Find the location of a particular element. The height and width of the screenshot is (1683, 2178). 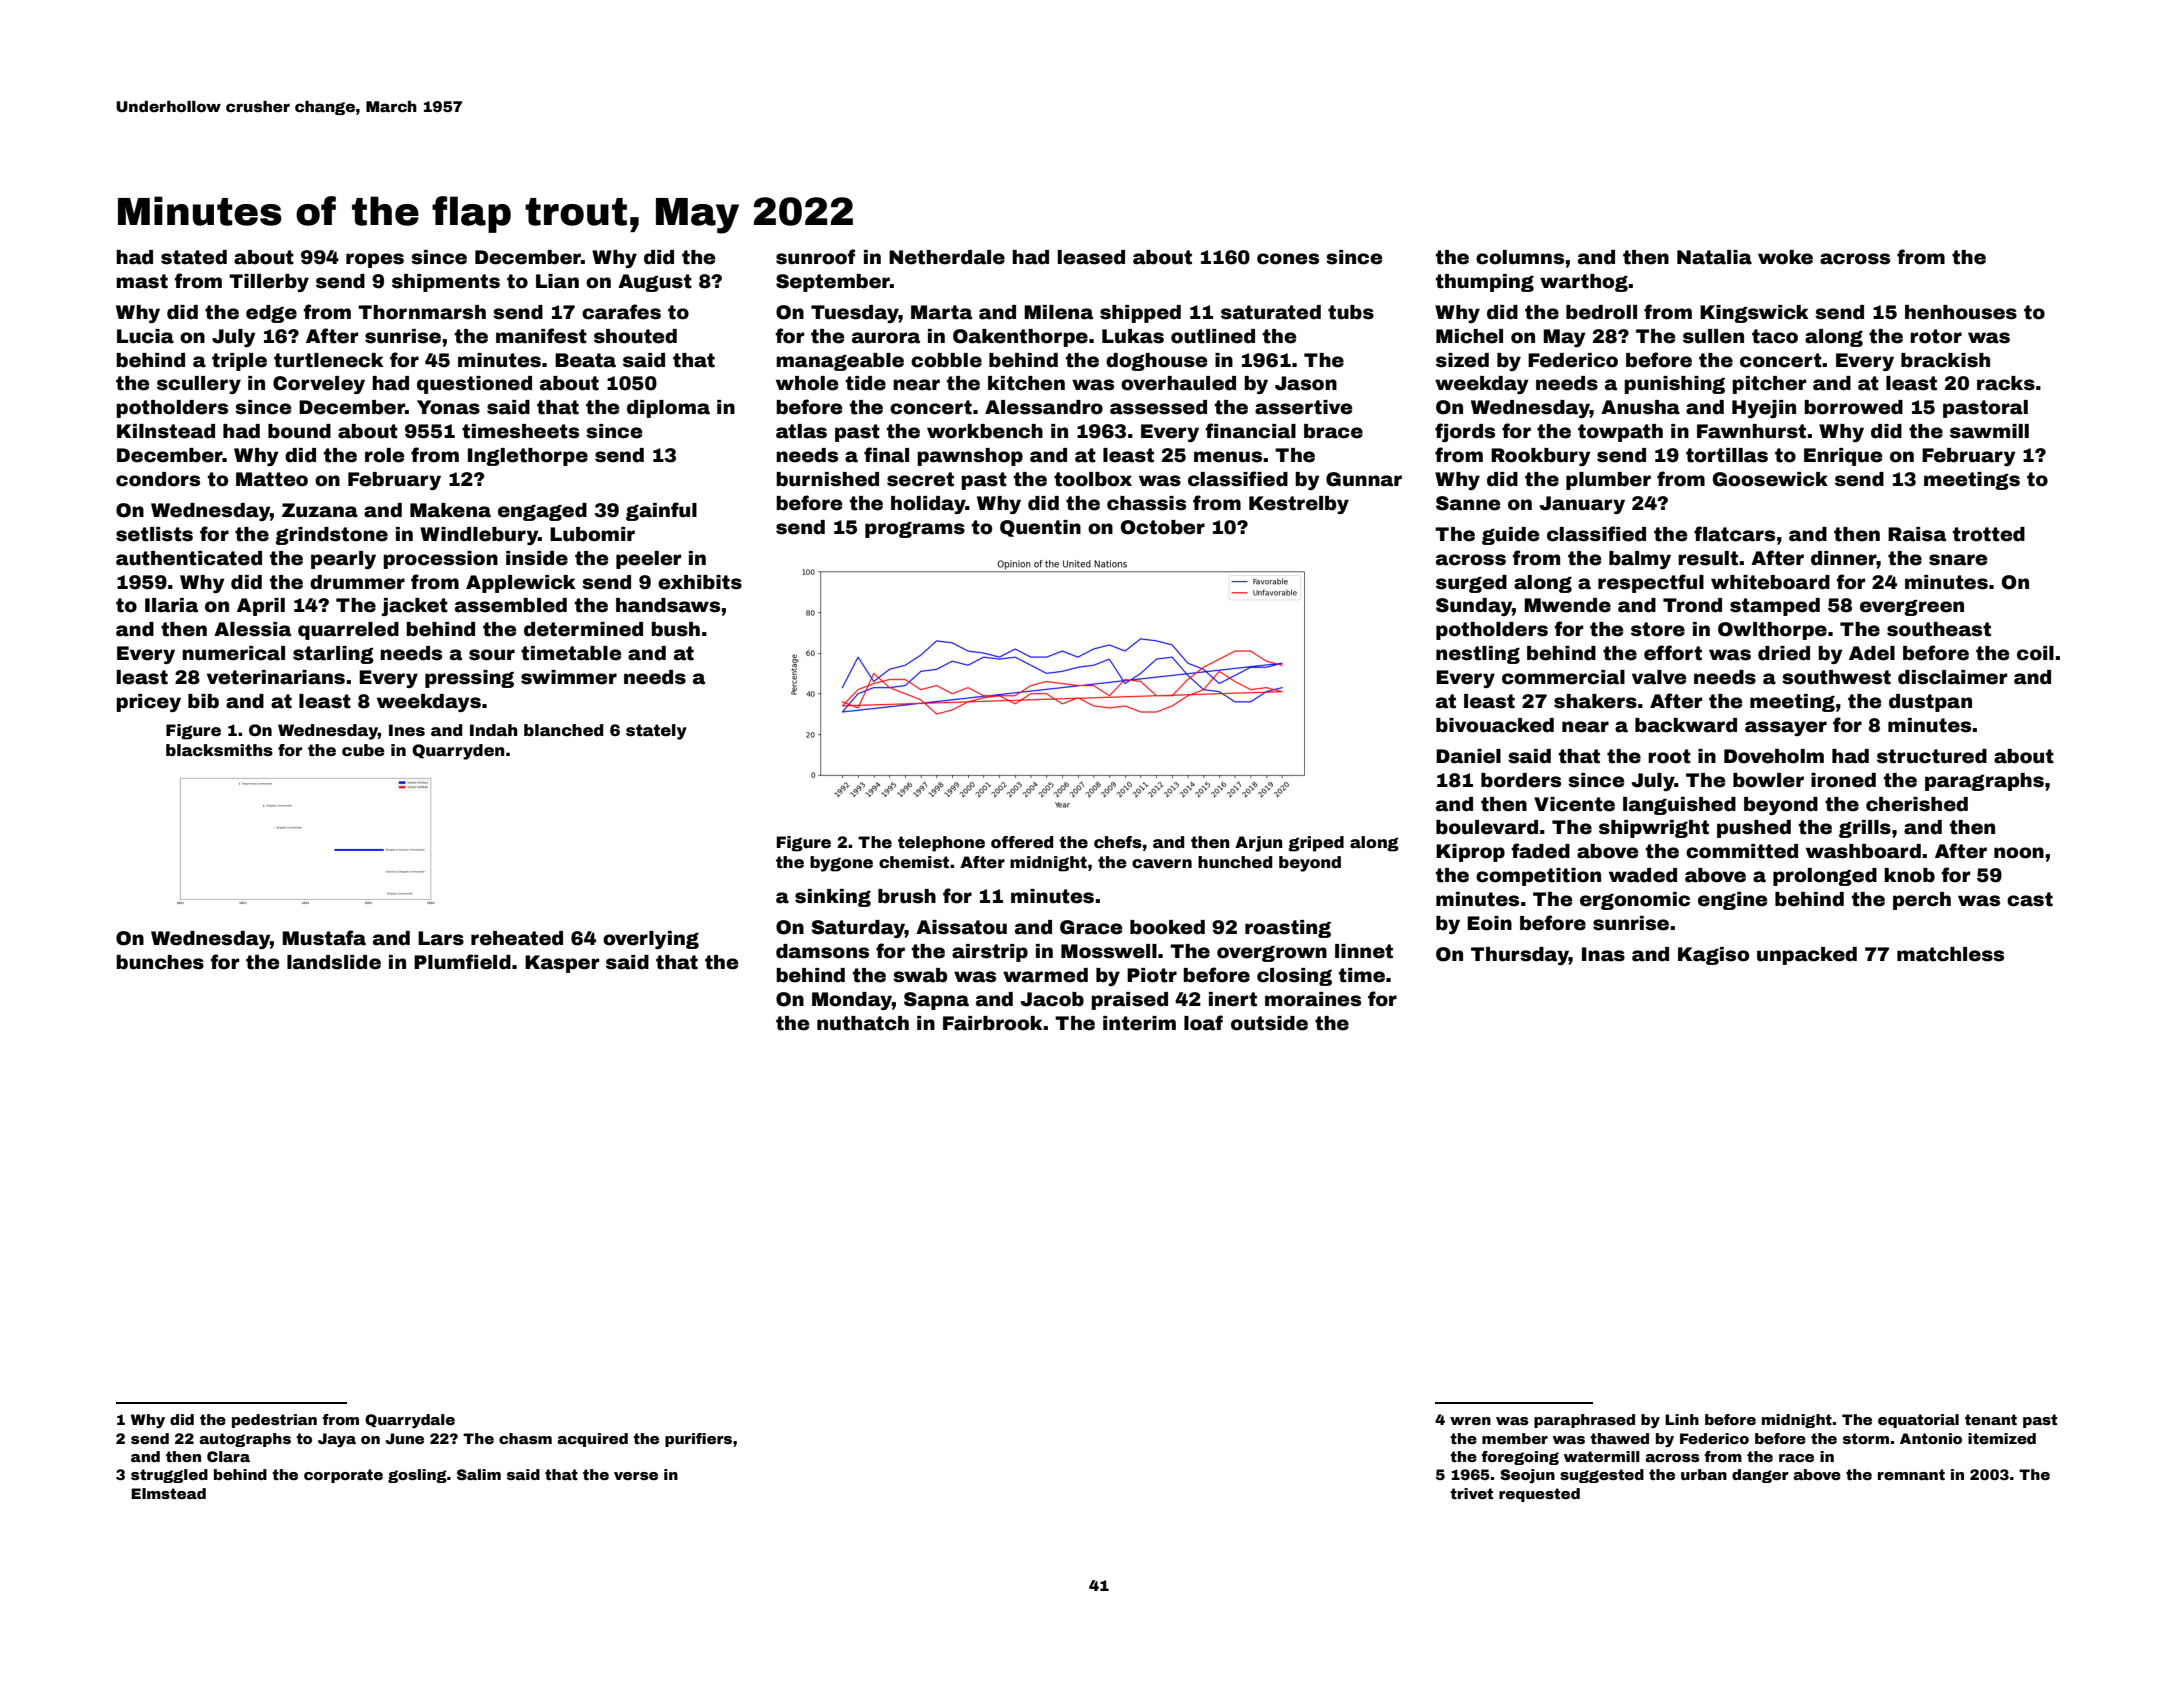

requested is located at coordinates (1539, 1495).
